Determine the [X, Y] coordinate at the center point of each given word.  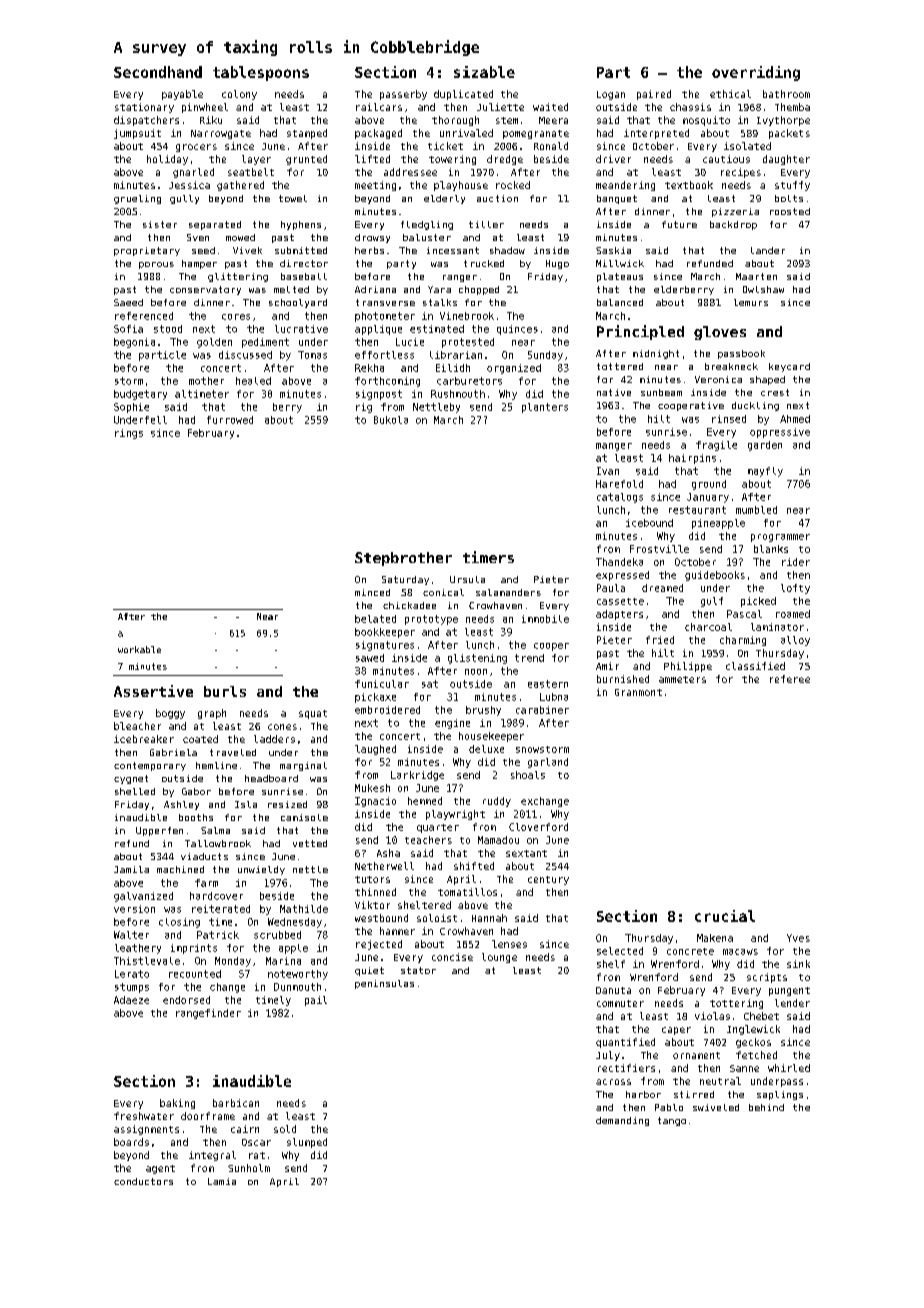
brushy [483, 711]
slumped [307, 1143]
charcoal [708, 627]
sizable [484, 72]
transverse [385, 302]
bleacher [137, 726]
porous [156, 265]
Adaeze [131, 1000]
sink [798, 964]
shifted [474, 866]
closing [179, 923]
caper [676, 1031]
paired [654, 95]
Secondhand [158, 72]
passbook [741, 354]
